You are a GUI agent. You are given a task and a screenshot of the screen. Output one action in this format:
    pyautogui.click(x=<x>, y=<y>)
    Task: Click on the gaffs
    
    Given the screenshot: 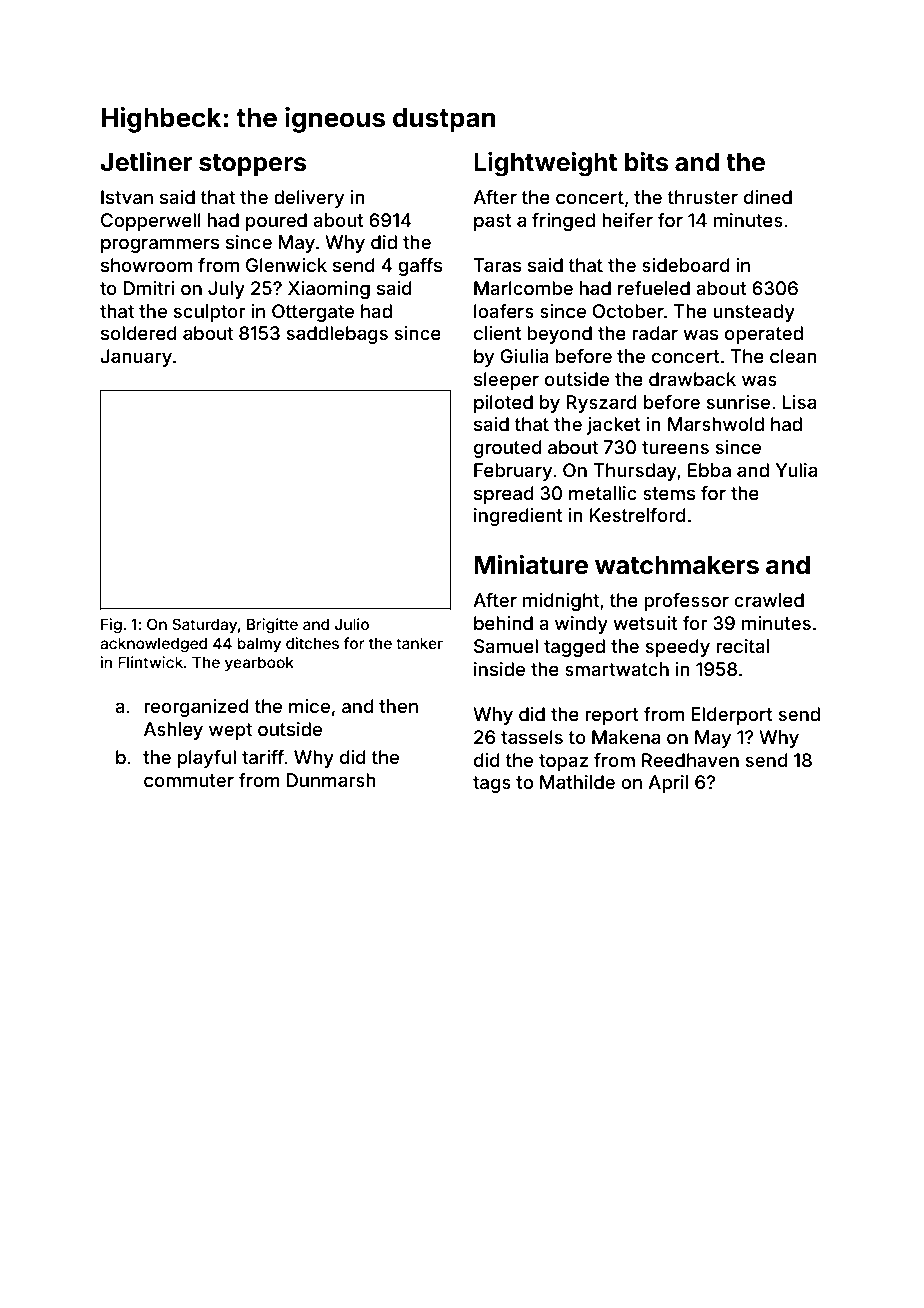 What is the action you would take?
    pyautogui.click(x=420, y=267)
